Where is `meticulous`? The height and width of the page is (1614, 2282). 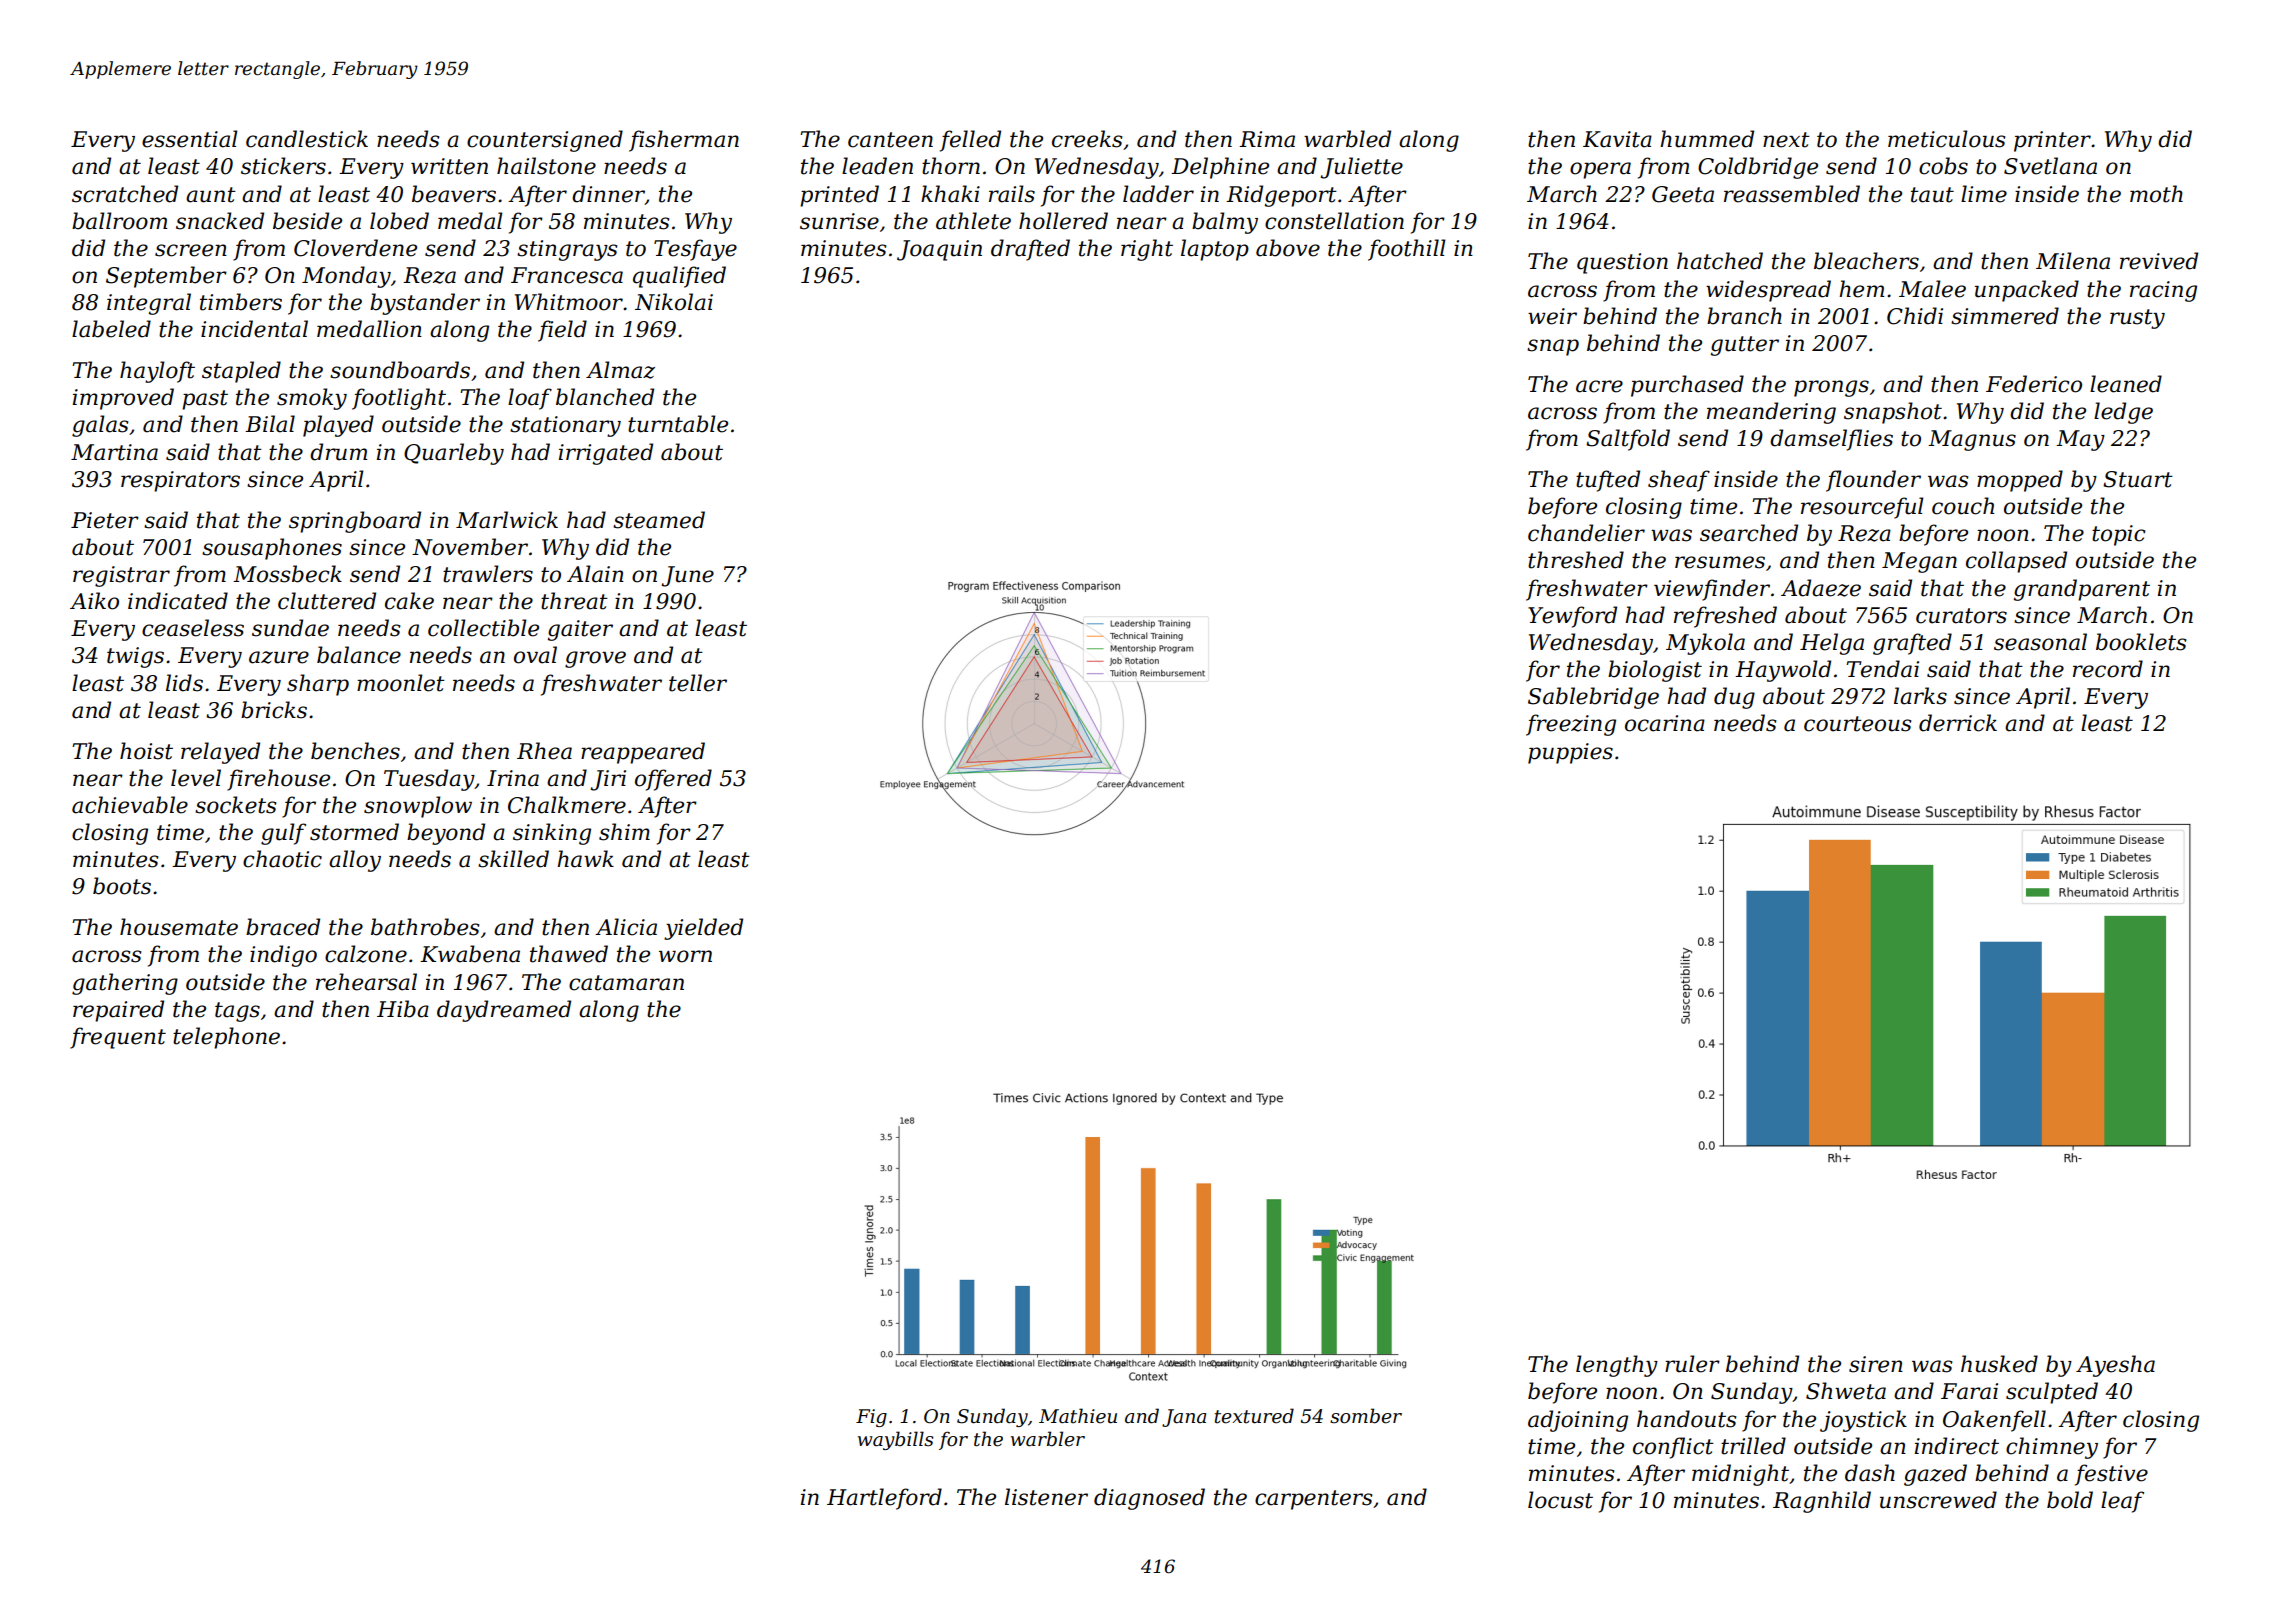
meticulous is located at coordinates (1946, 139).
